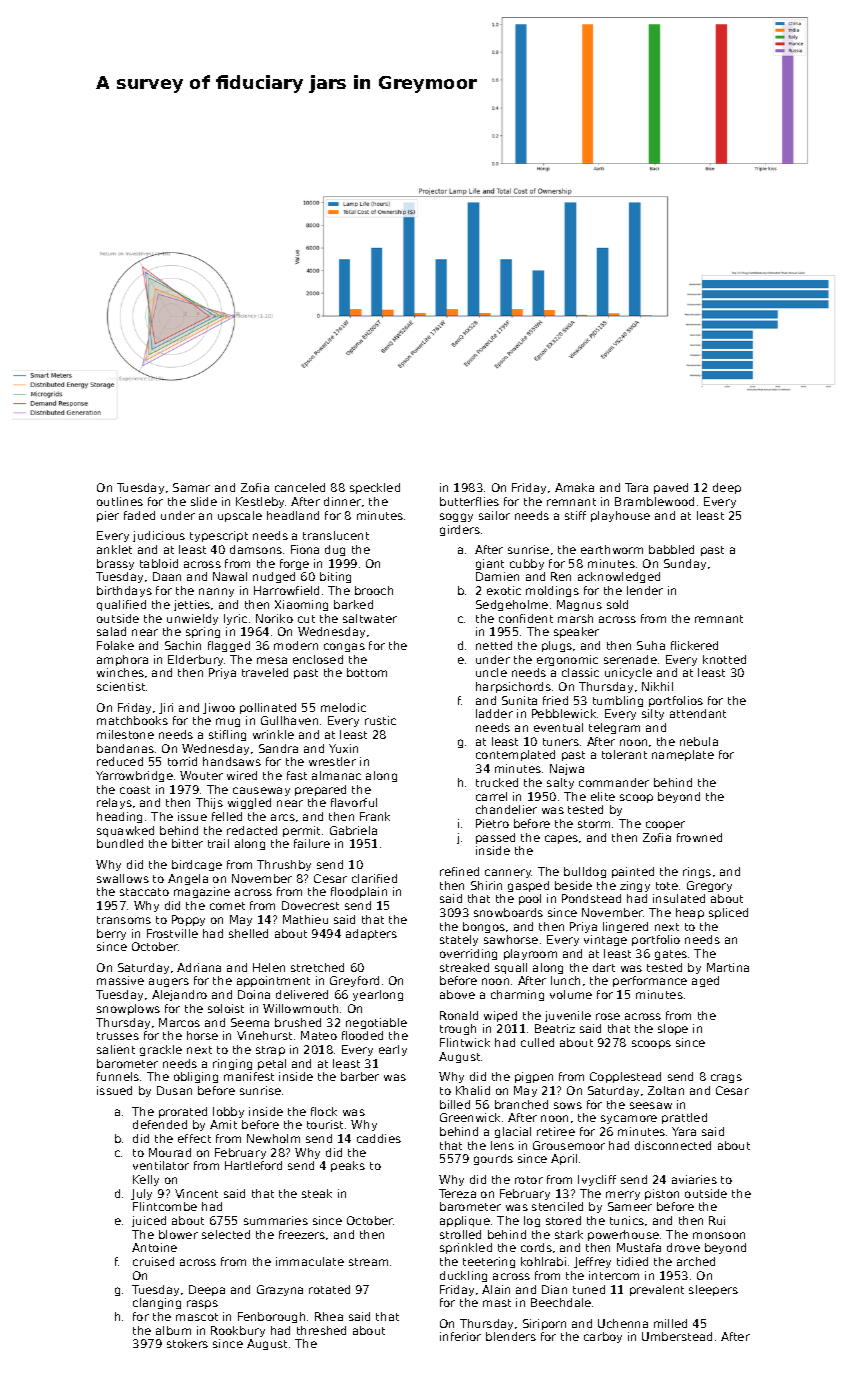 This document has width=849, height=1400. I want to click on Samar, so click(191, 487).
